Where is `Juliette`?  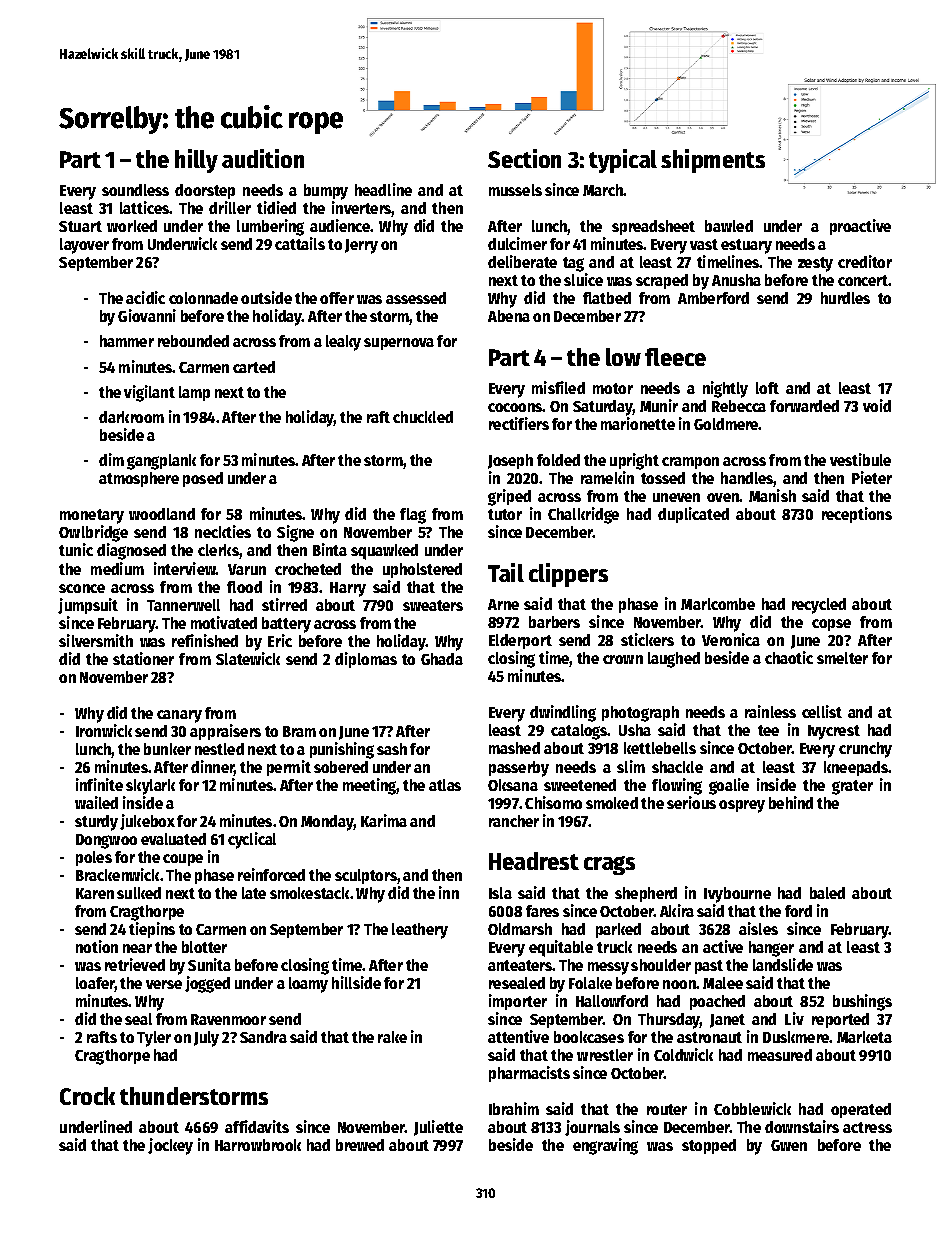
Juliette is located at coordinates (438, 1128).
